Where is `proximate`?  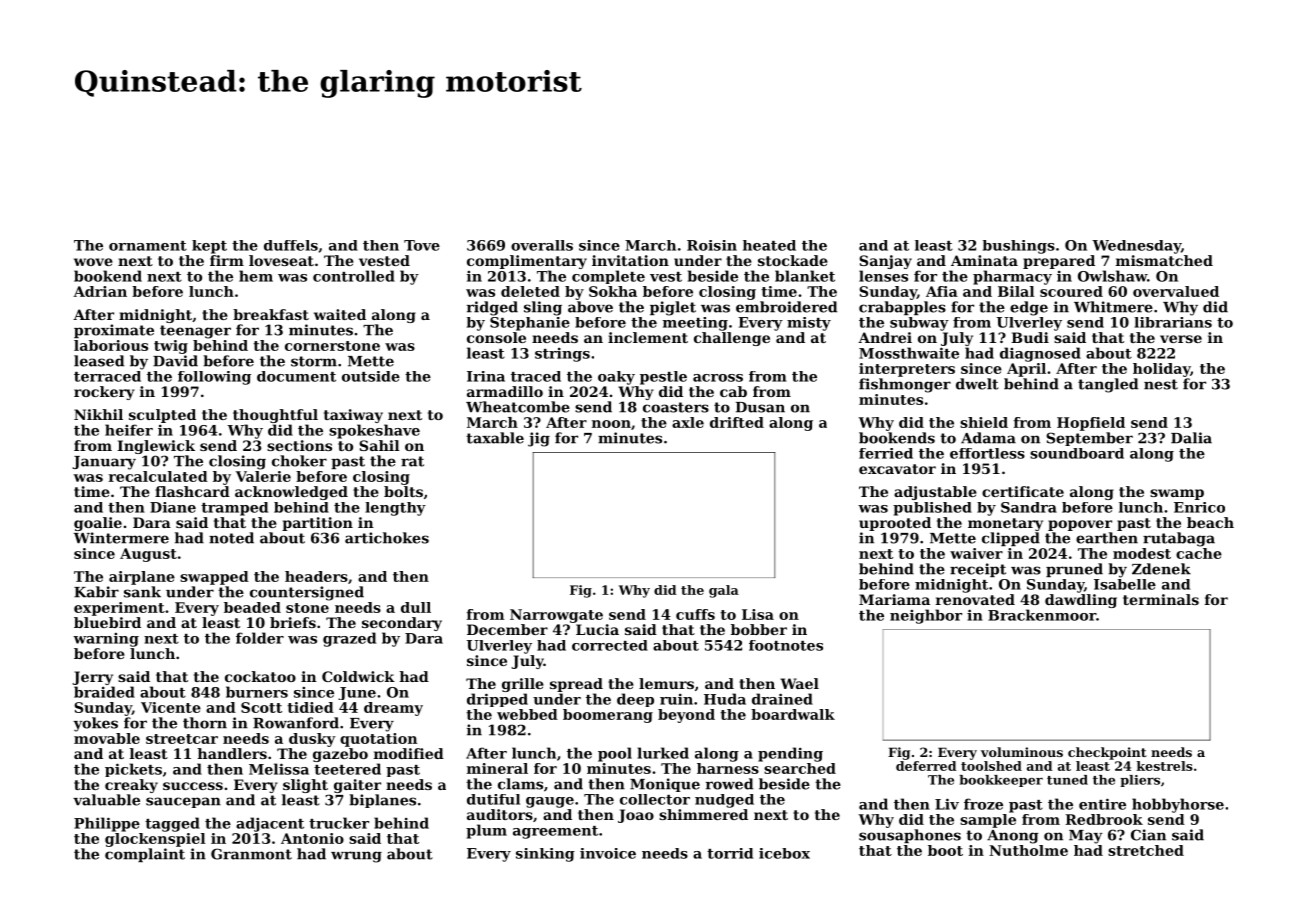 proximate is located at coordinates (114, 331).
